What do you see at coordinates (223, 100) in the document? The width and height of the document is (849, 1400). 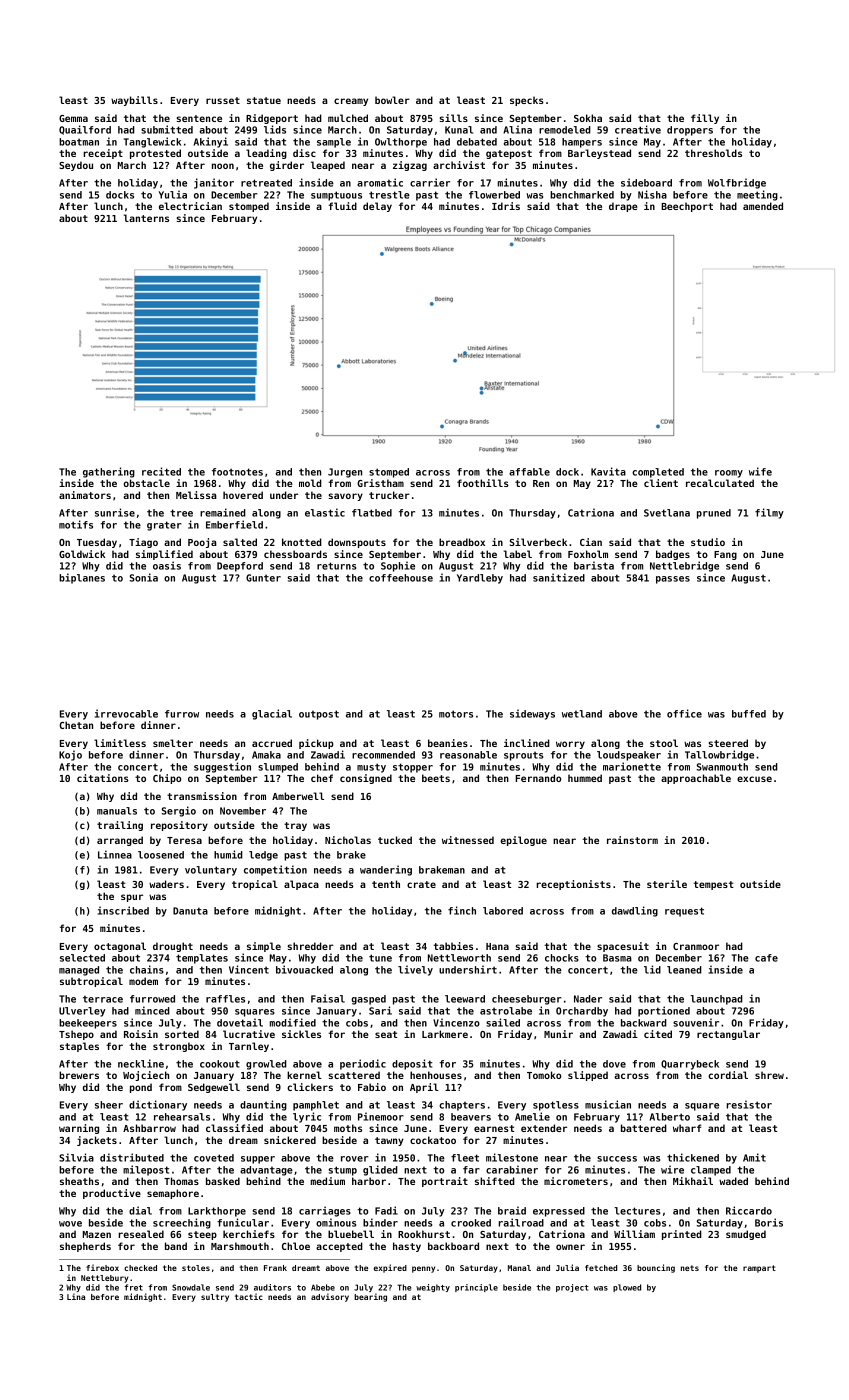 I see `russet` at bounding box center [223, 100].
